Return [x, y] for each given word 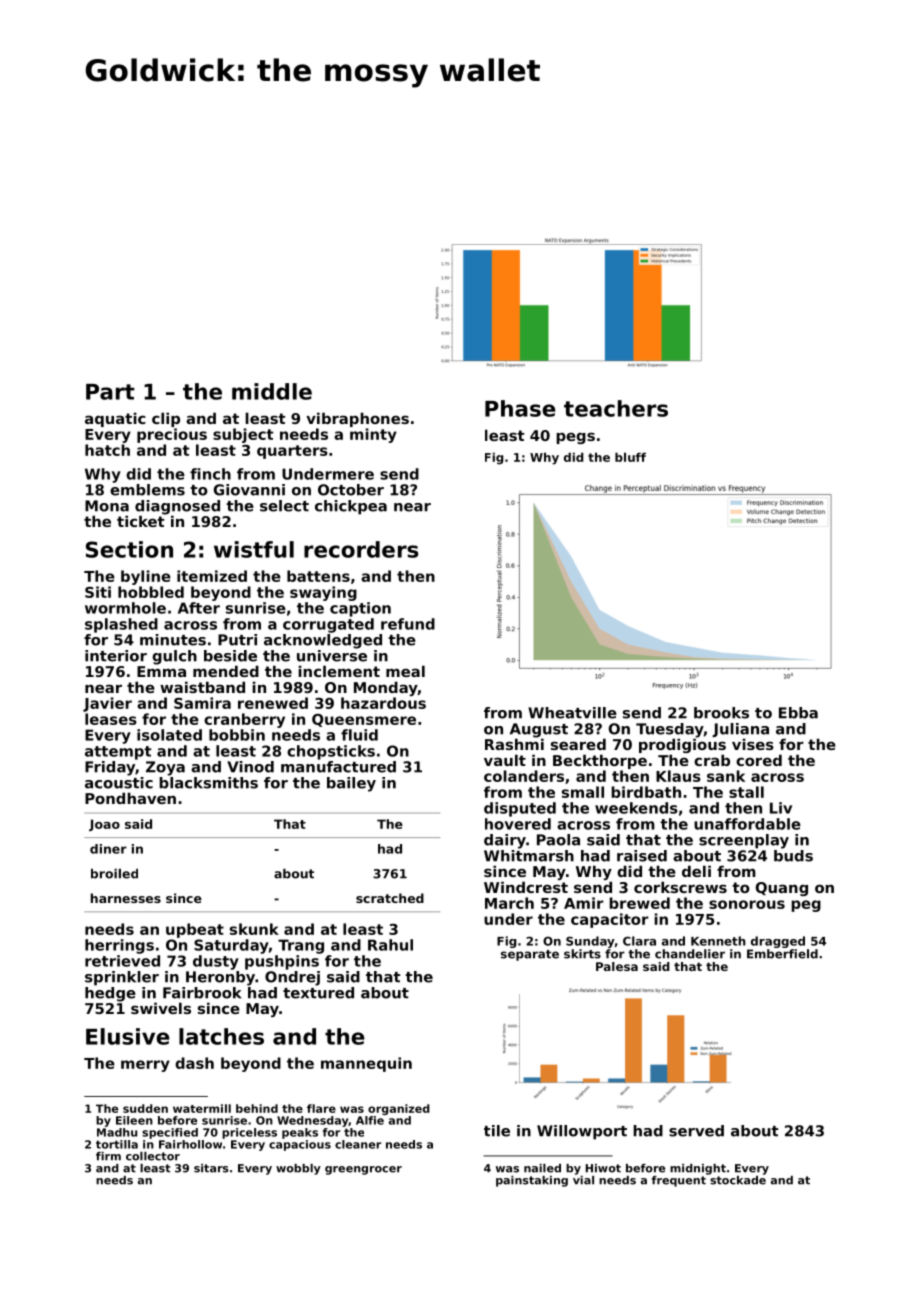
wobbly [298, 1169]
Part [110, 392]
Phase [520, 408]
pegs [575, 438]
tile [497, 1131]
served [696, 1131]
